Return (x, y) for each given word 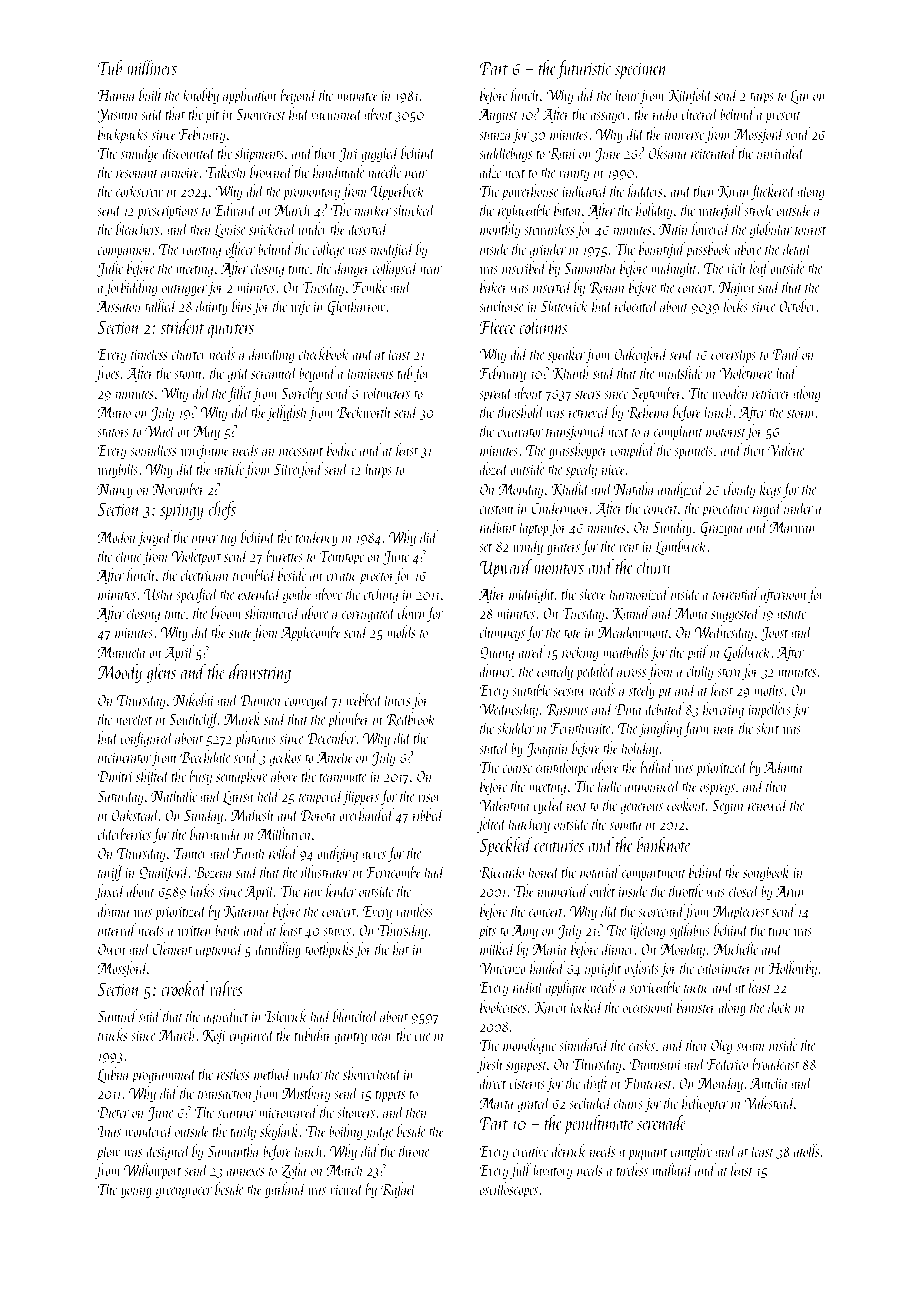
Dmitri (115, 776)
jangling (660, 729)
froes (107, 374)
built (150, 94)
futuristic (584, 69)
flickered (773, 192)
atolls (807, 1150)
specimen (641, 70)
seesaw (569, 692)
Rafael (399, 1190)
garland (285, 1190)
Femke (370, 286)
